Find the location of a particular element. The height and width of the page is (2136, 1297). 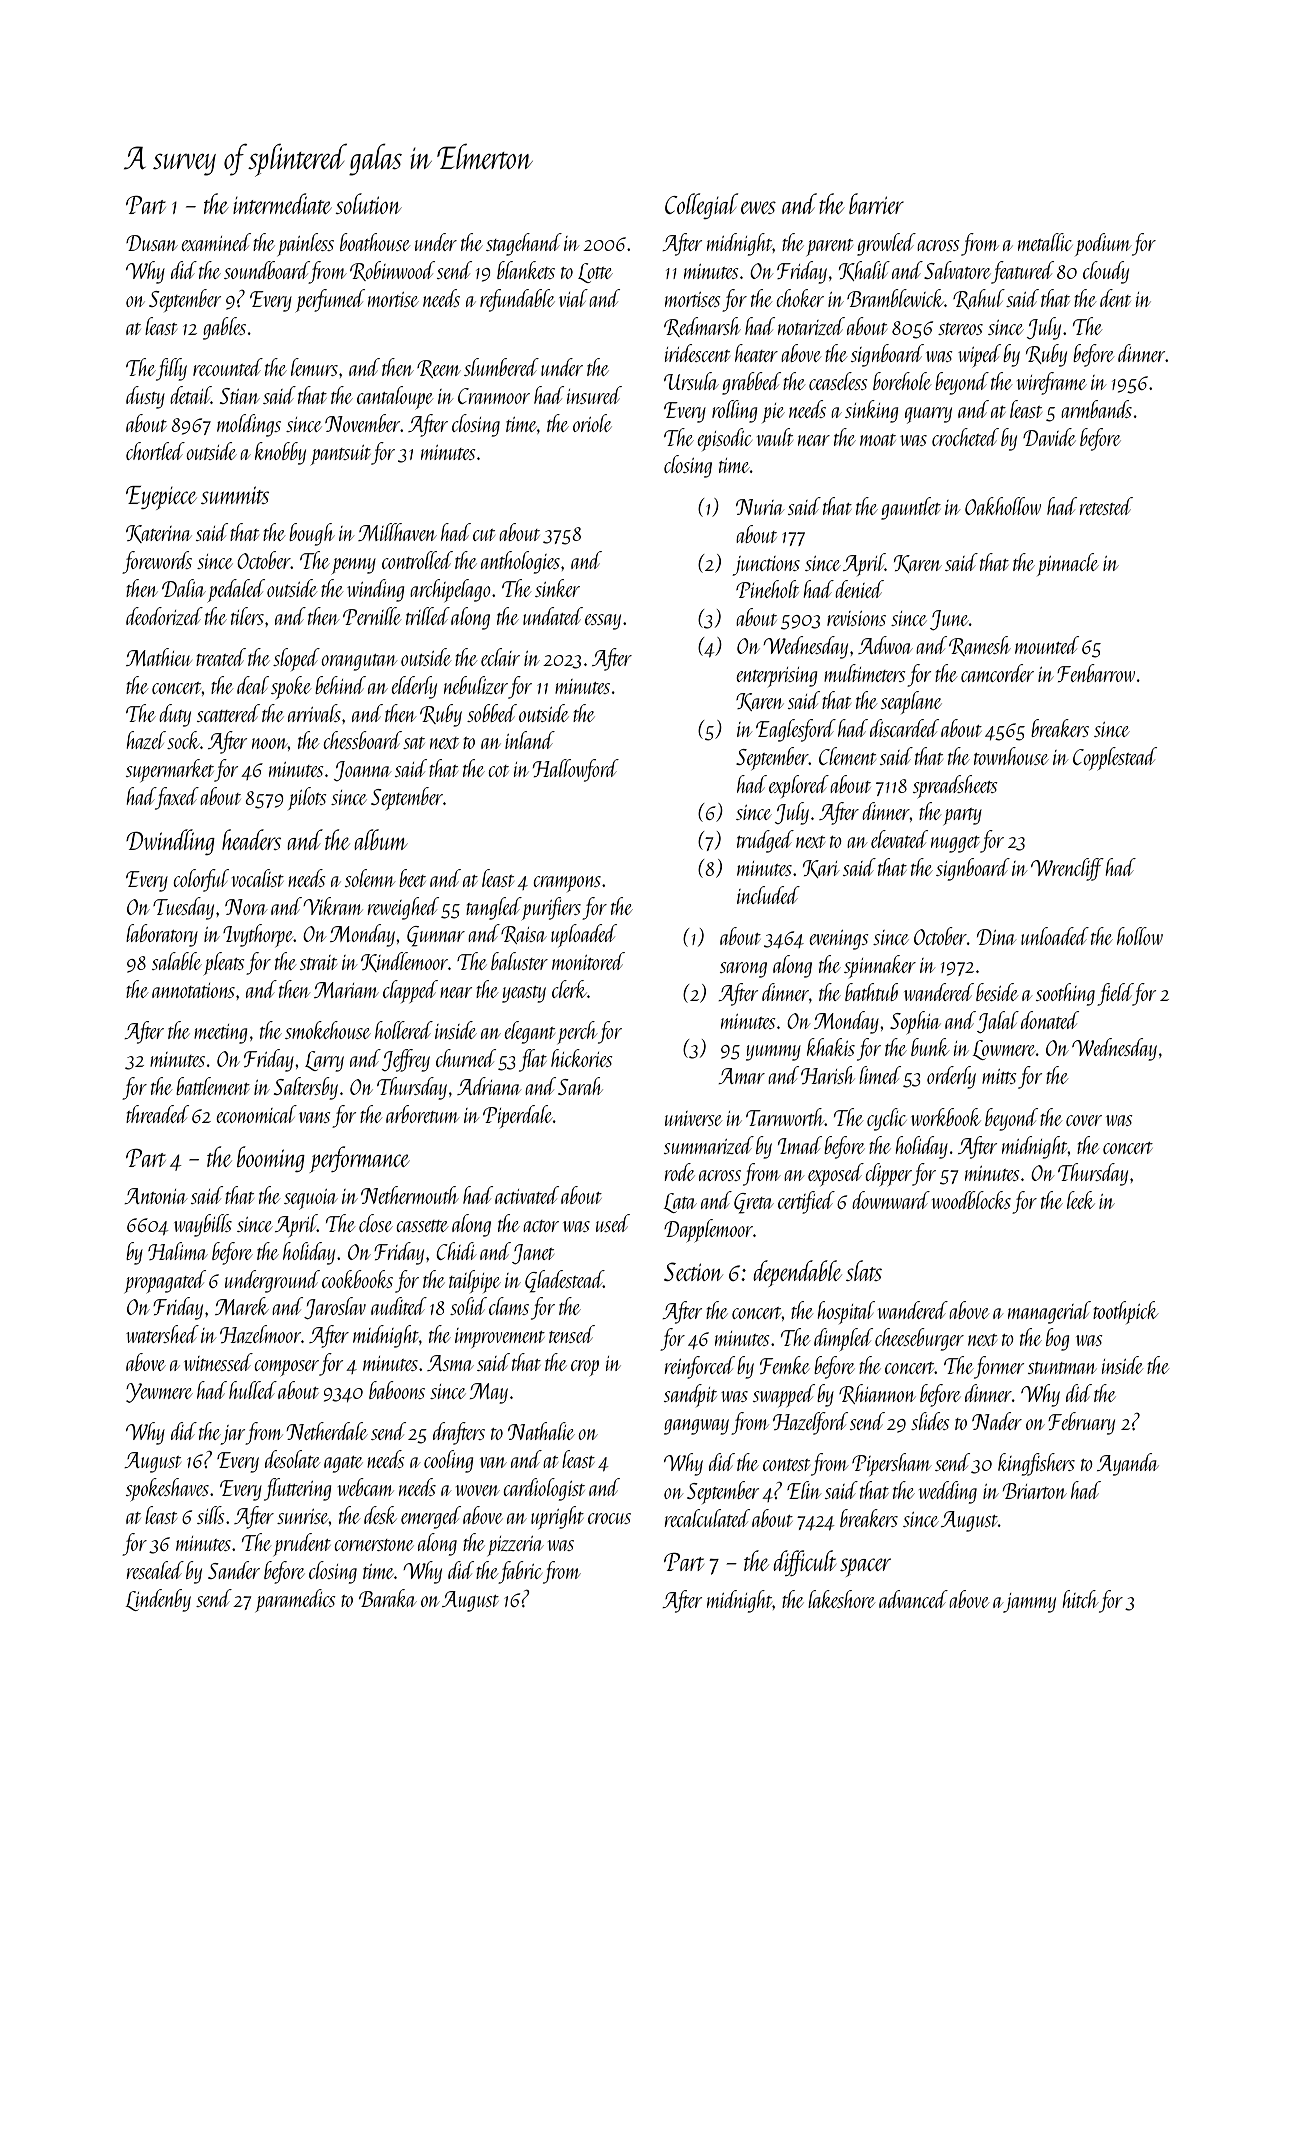

Lindenby is located at coordinates (158, 1600).
